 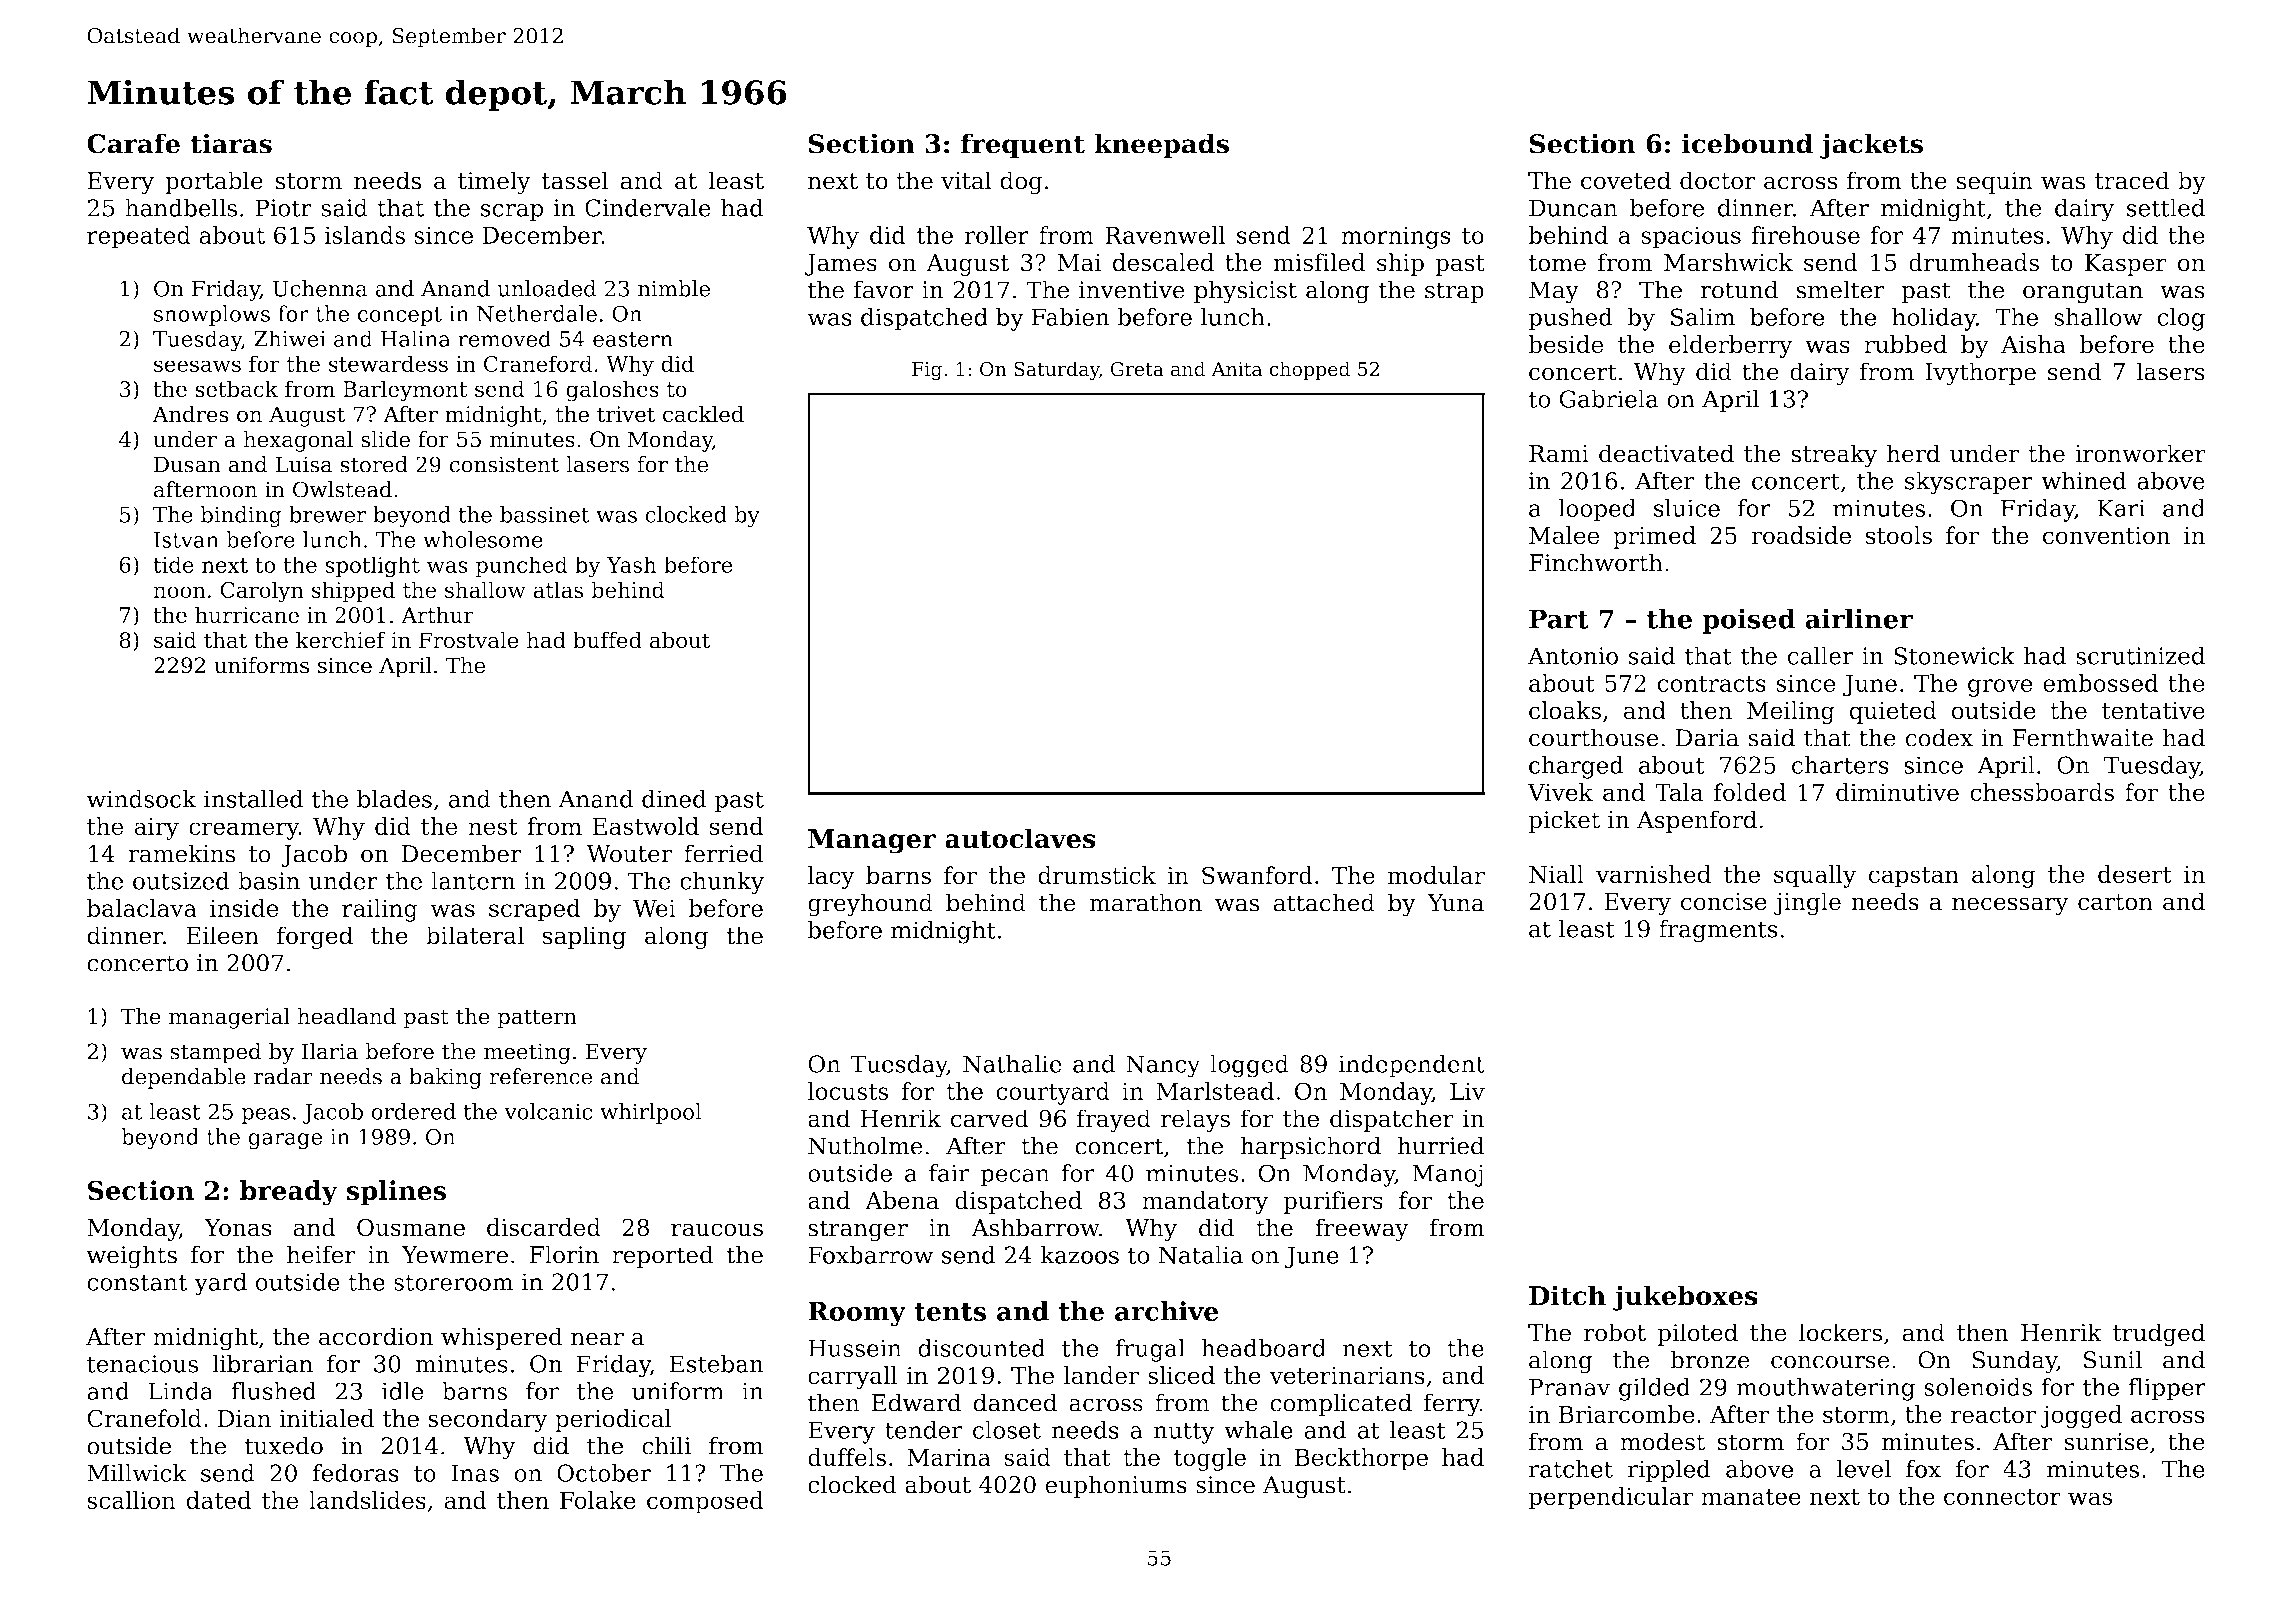 What do you see at coordinates (289, 1193) in the screenshot?
I see `bready` at bounding box center [289, 1193].
